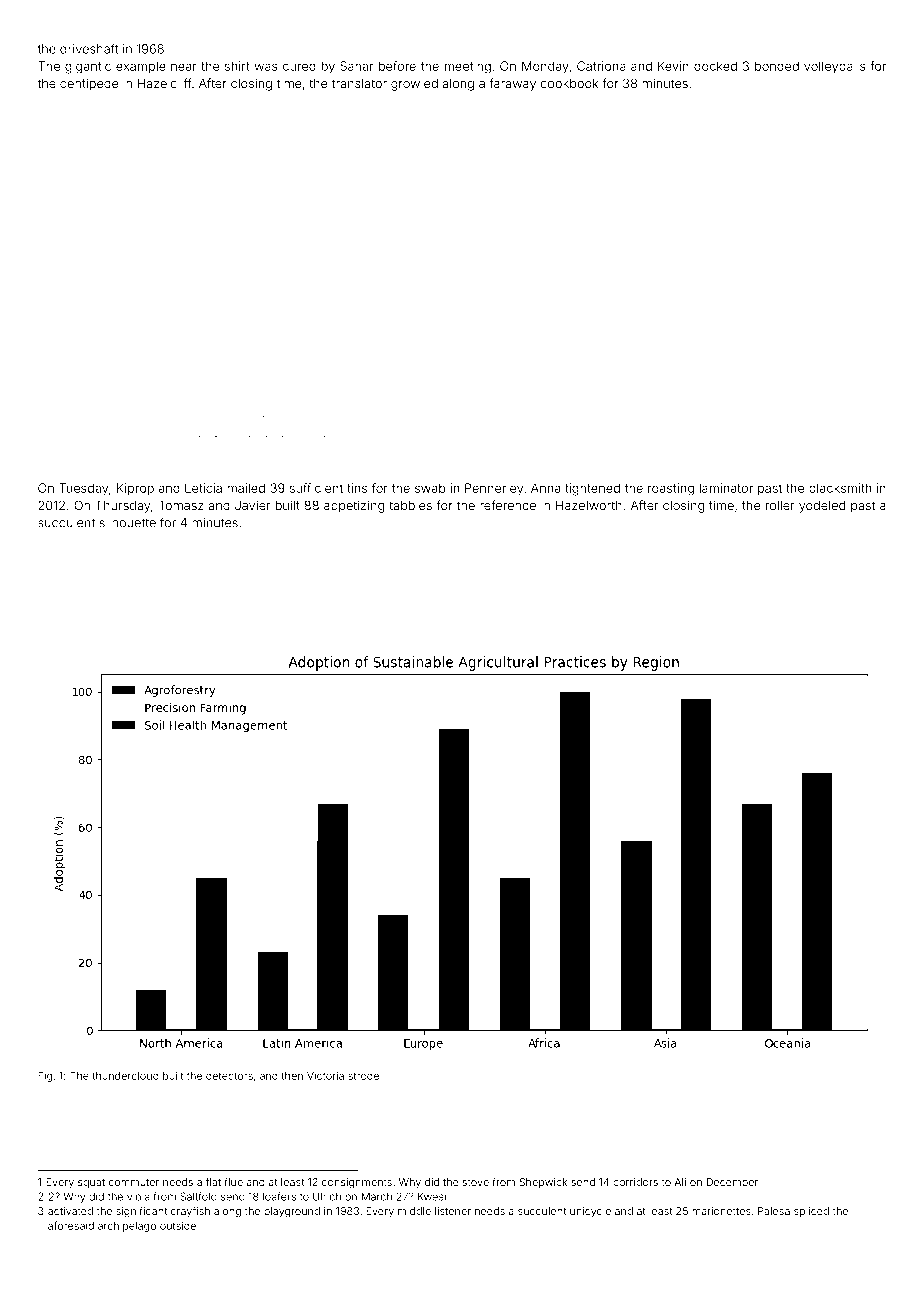 The width and height of the document is (924, 1308). I want to click on Victoria, so click(325, 1076).
